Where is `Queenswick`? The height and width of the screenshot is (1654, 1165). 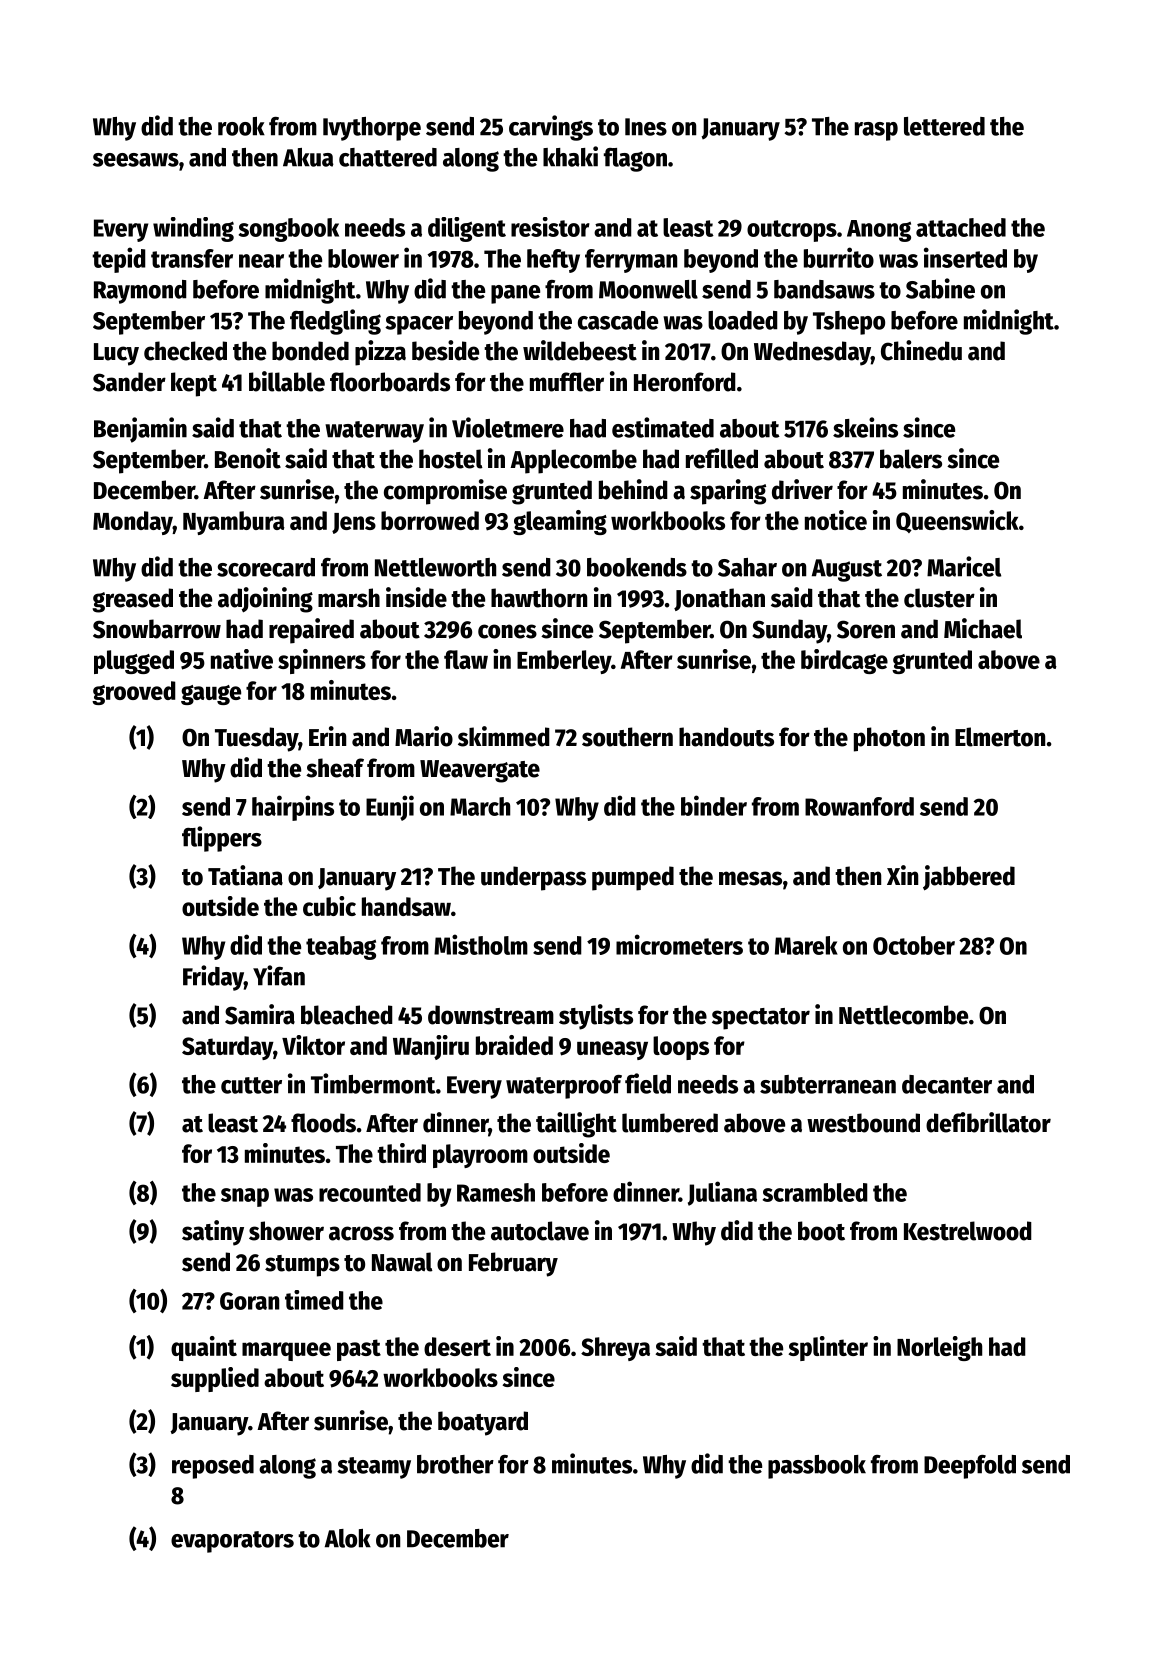
Queenswick is located at coordinates (957, 521).
